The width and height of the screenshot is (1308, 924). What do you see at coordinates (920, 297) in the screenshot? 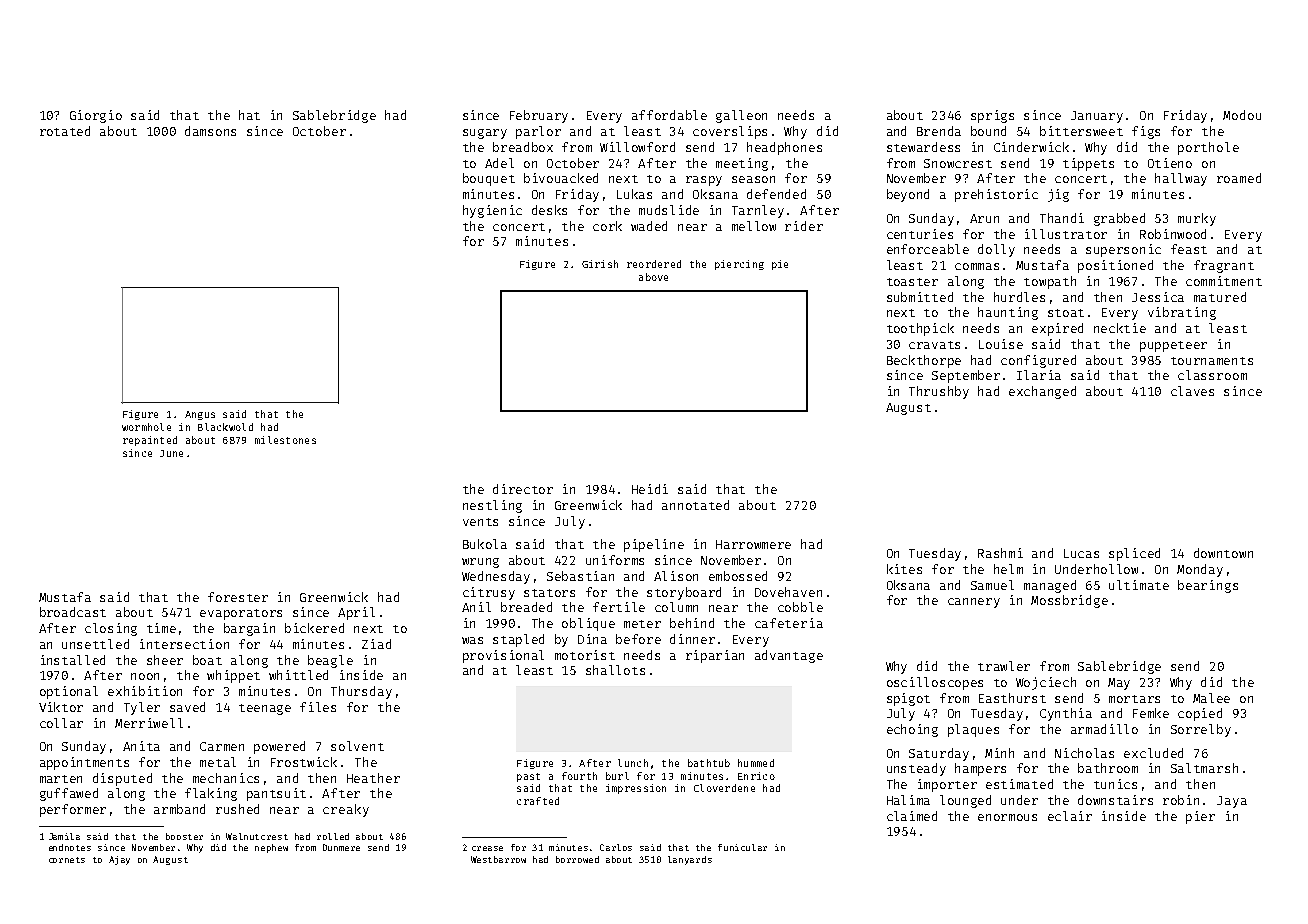
I see `submitted` at bounding box center [920, 297].
